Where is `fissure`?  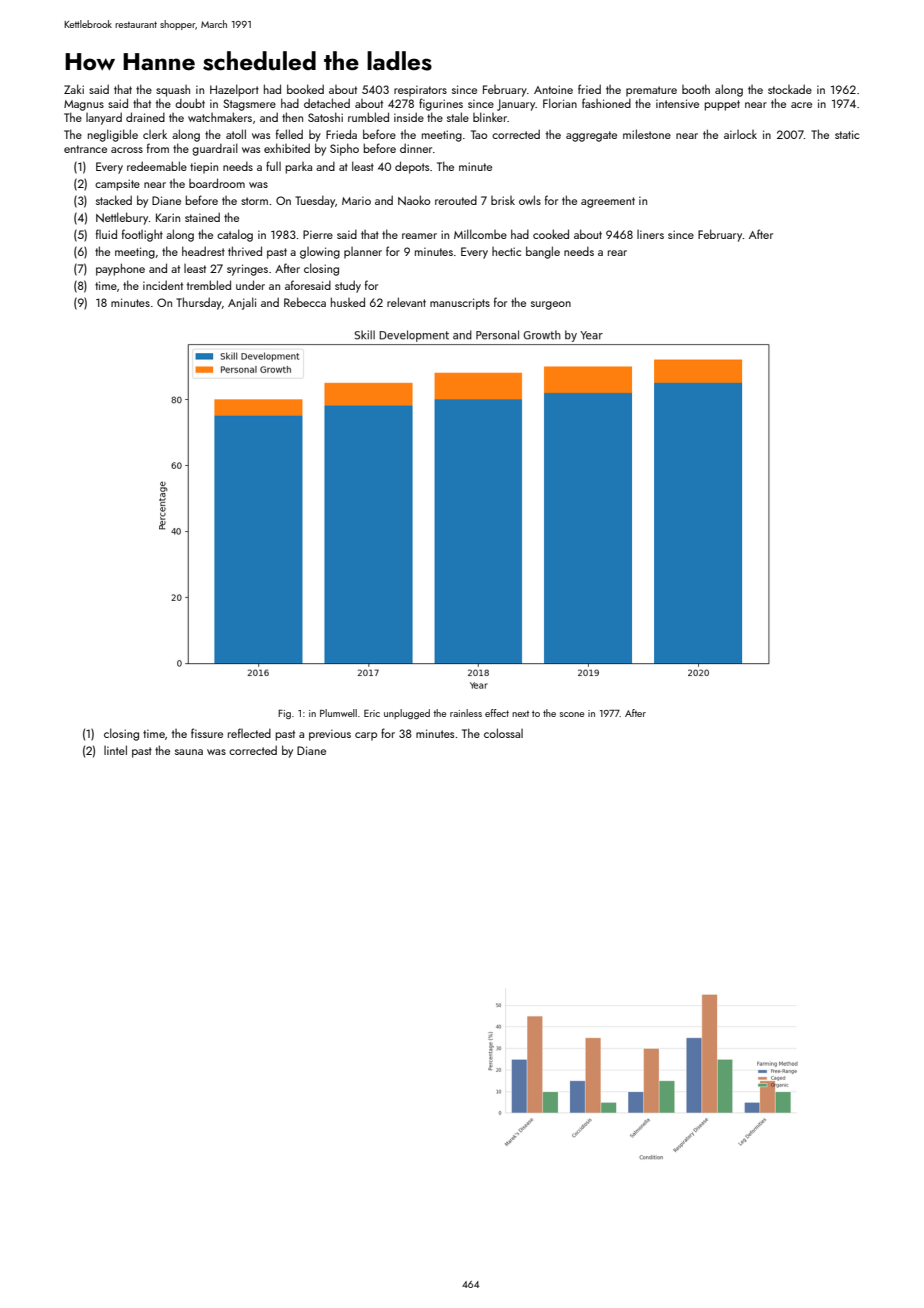 fissure is located at coordinates (207, 733).
